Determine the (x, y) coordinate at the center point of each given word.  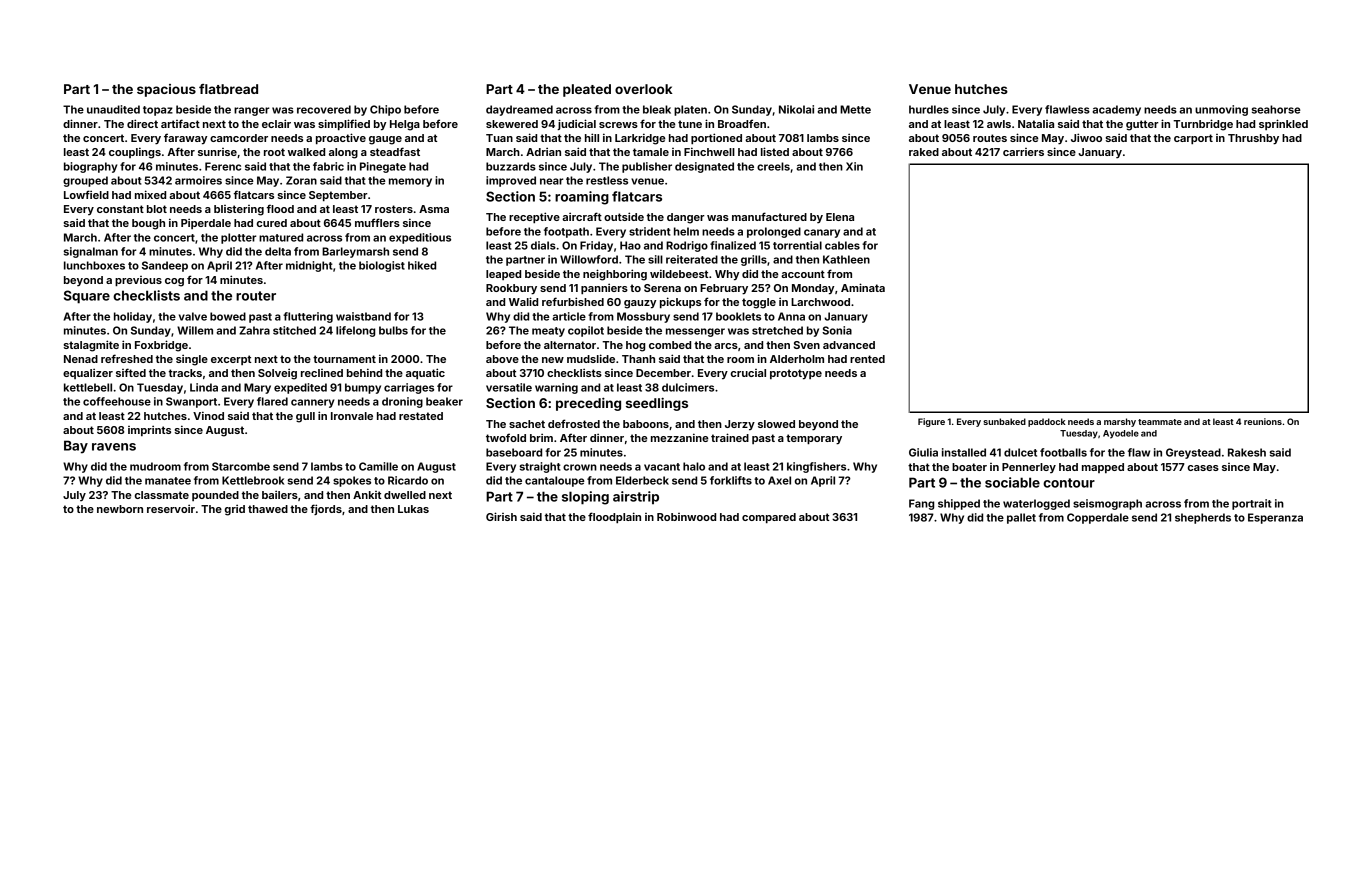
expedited (300, 388)
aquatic (425, 373)
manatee (168, 481)
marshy (1120, 422)
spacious (166, 90)
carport (1193, 139)
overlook (644, 89)
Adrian (543, 151)
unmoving (1221, 110)
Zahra (254, 330)
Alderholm (797, 359)
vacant (662, 467)
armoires (198, 180)
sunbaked (1004, 421)
